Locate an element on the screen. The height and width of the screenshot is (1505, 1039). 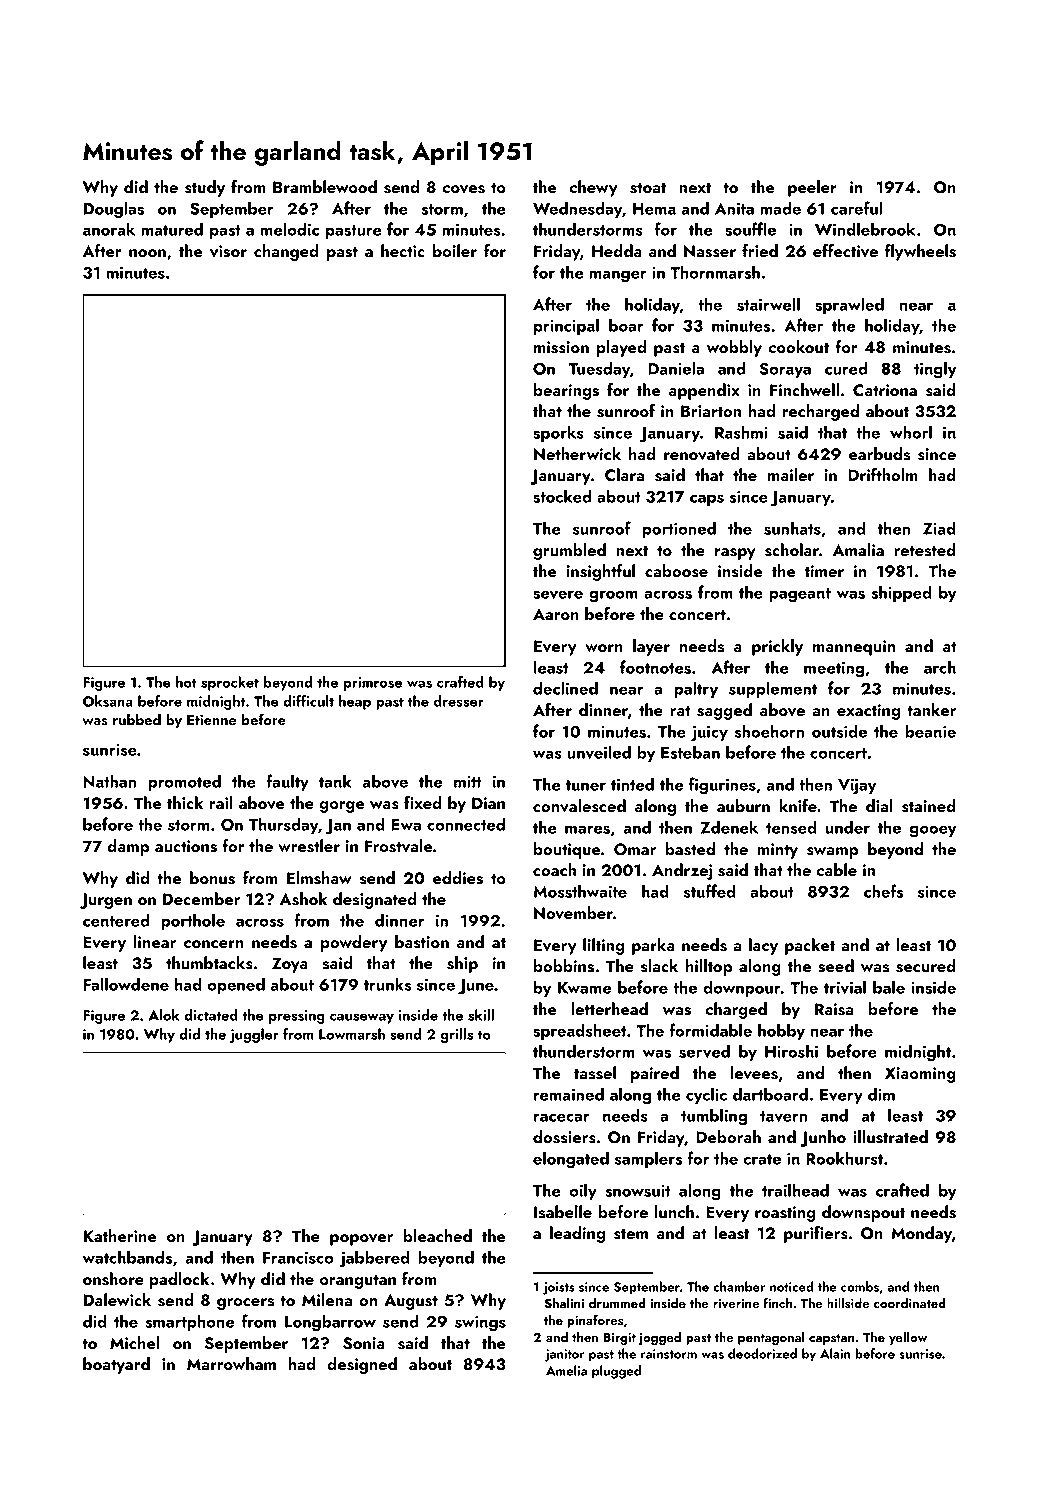
eddies is located at coordinates (458, 878).
